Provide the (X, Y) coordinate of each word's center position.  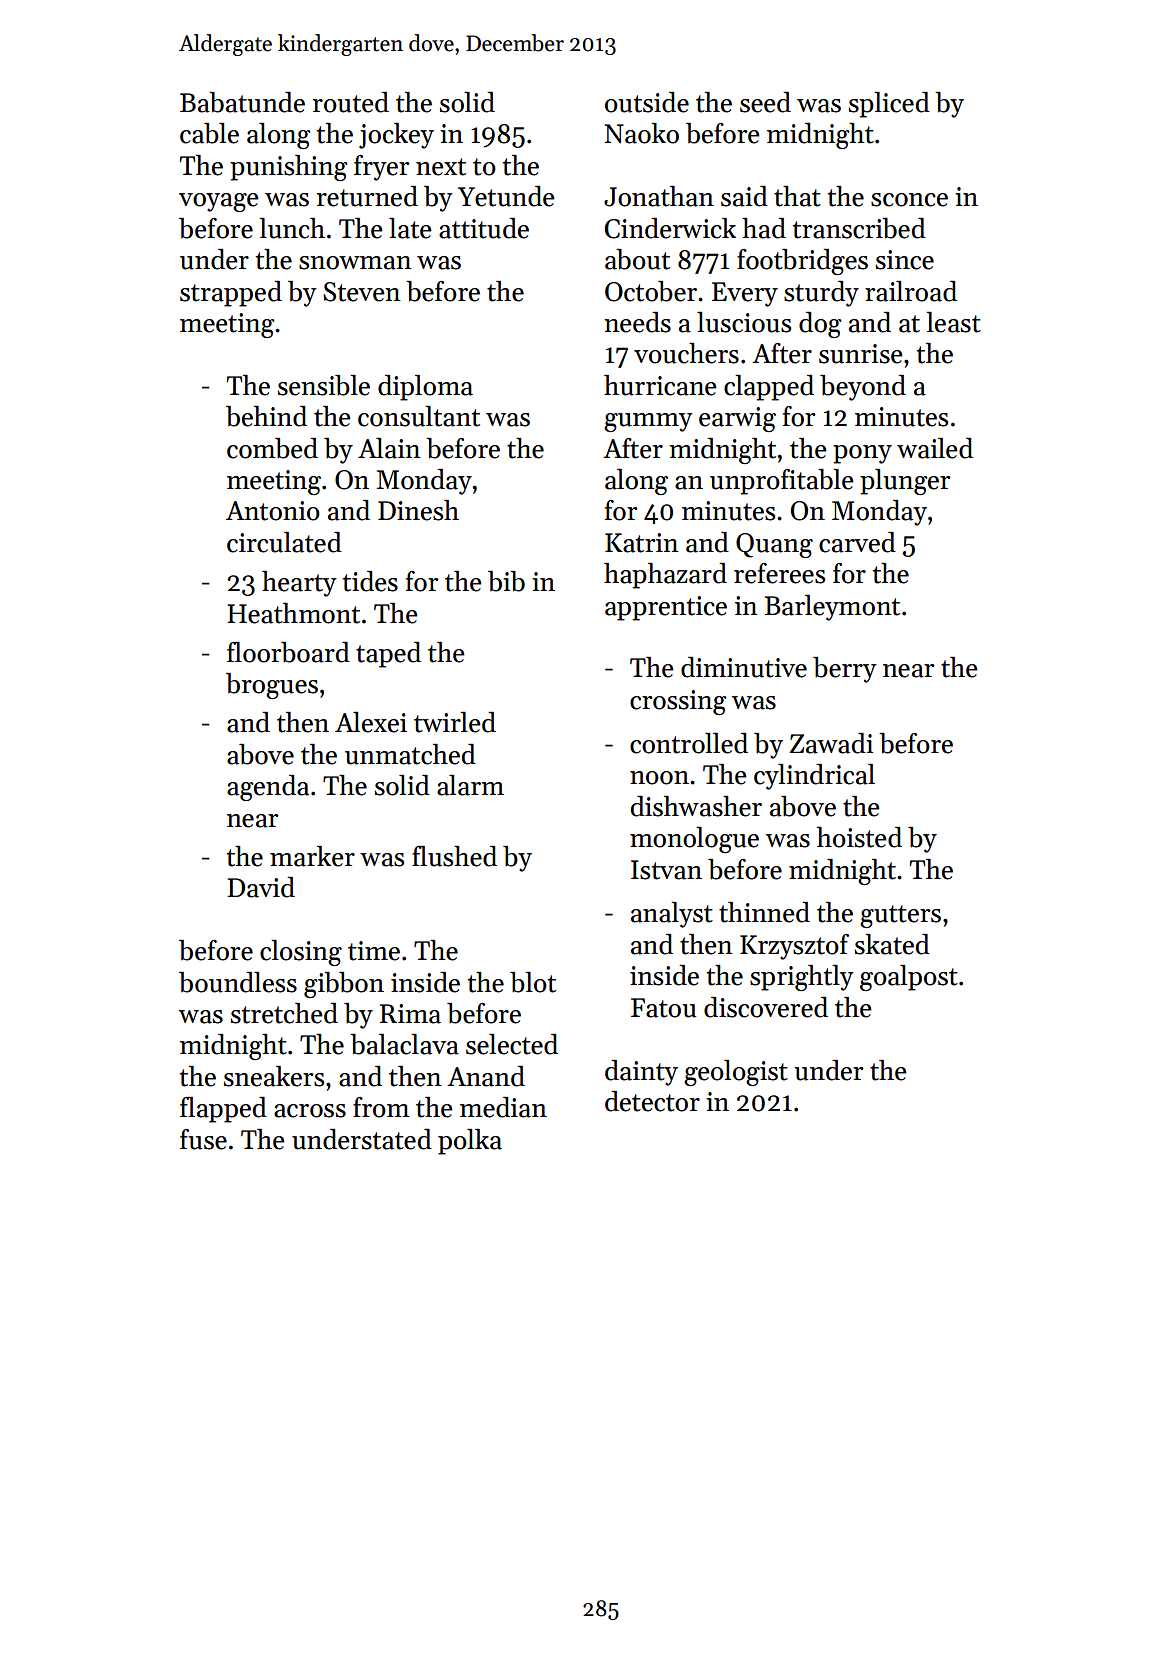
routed (351, 102)
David (261, 887)
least (953, 322)
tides (370, 581)
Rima (410, 1014)
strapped (231, 294)
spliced (889, 105)
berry (845, 670)
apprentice (666, 608)
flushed (454, 856)
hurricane (660, 385)
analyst (672, 915)
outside (647, 102)
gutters (900, 916)
